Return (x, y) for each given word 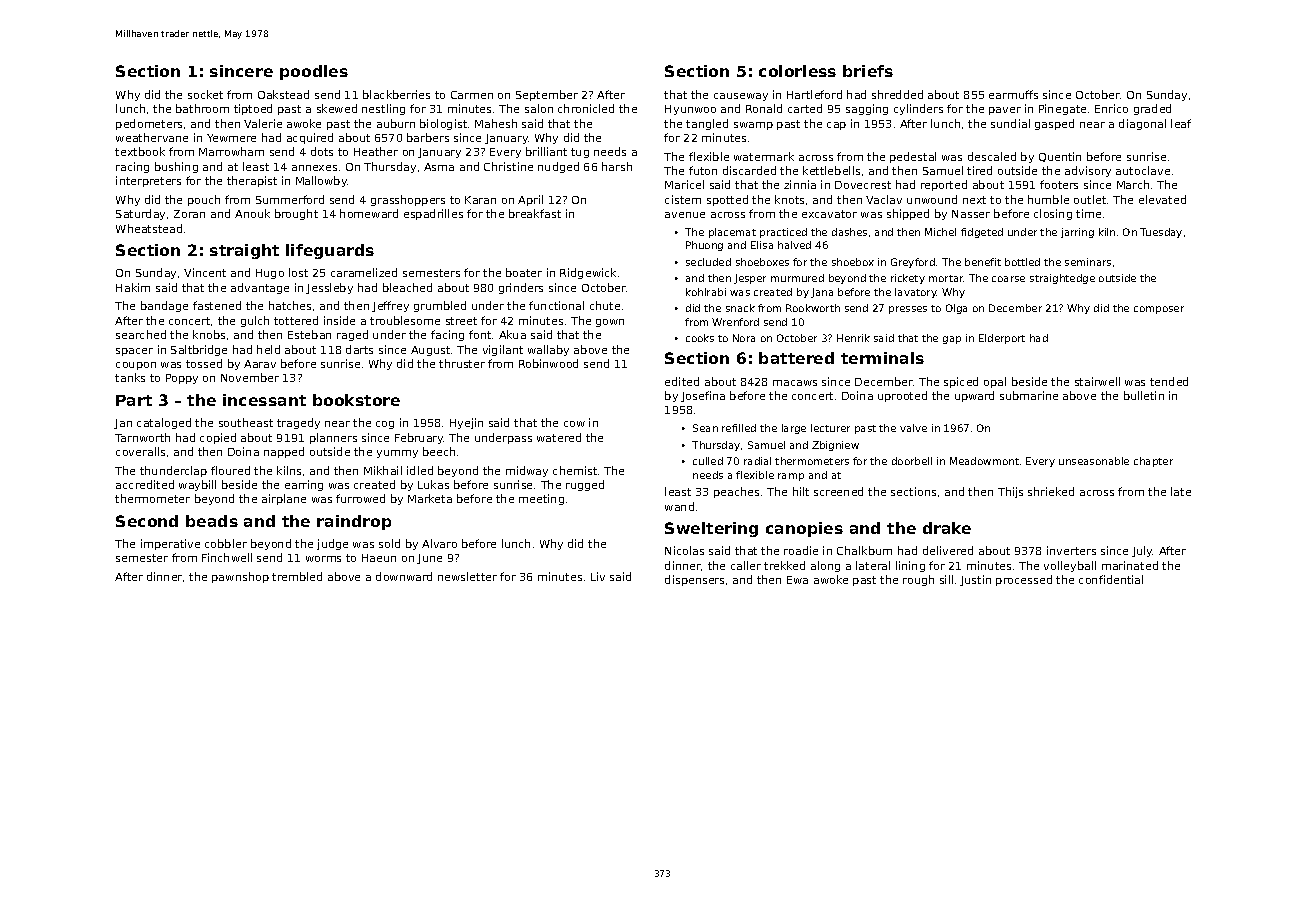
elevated (1162, 199)
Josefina (703, 396)
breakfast (535, 213)
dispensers (694, 580)
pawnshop (240, 577)
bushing (176, 167)
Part (134, 400)
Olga (956, 309)
